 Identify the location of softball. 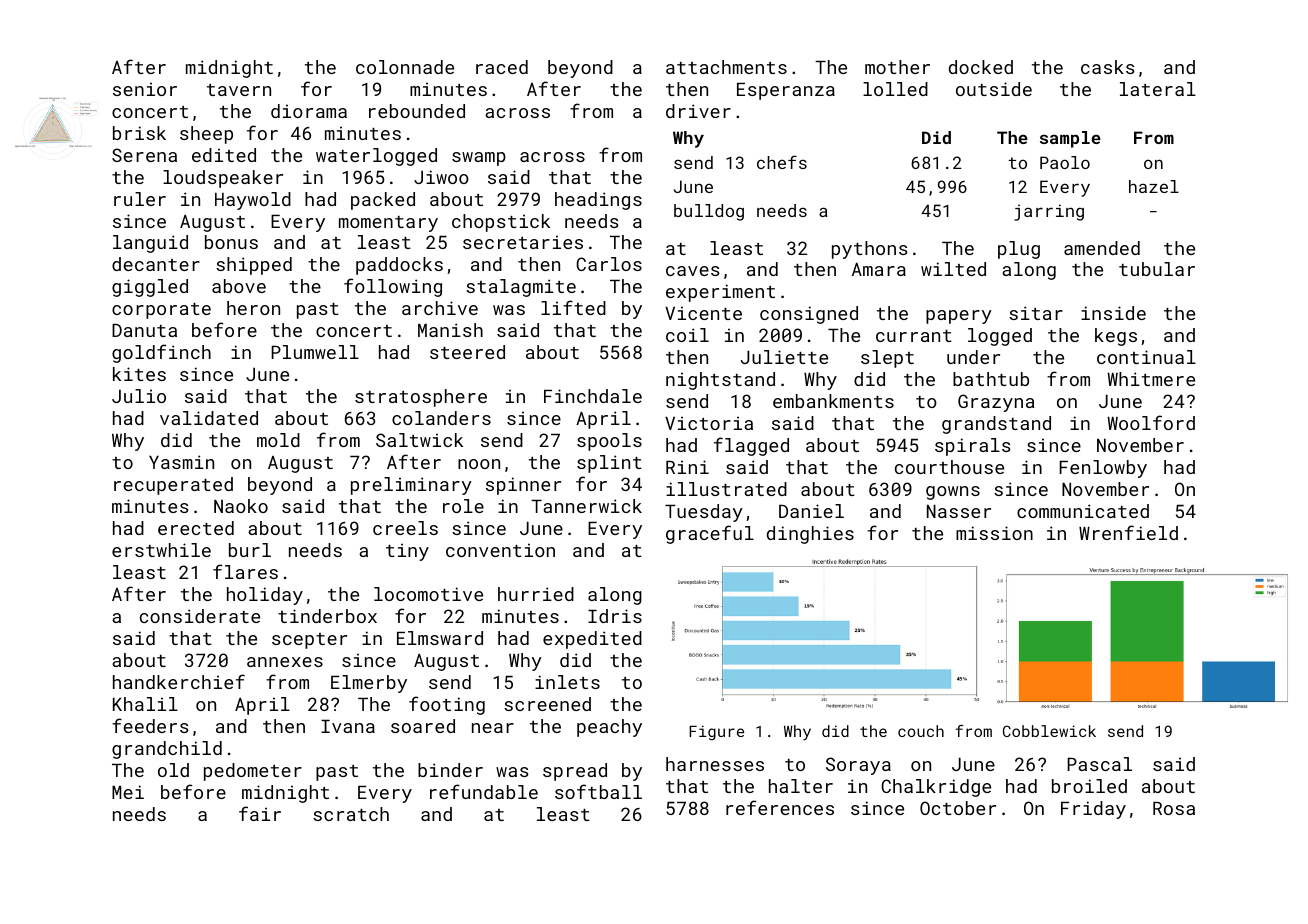
(598, 791).
